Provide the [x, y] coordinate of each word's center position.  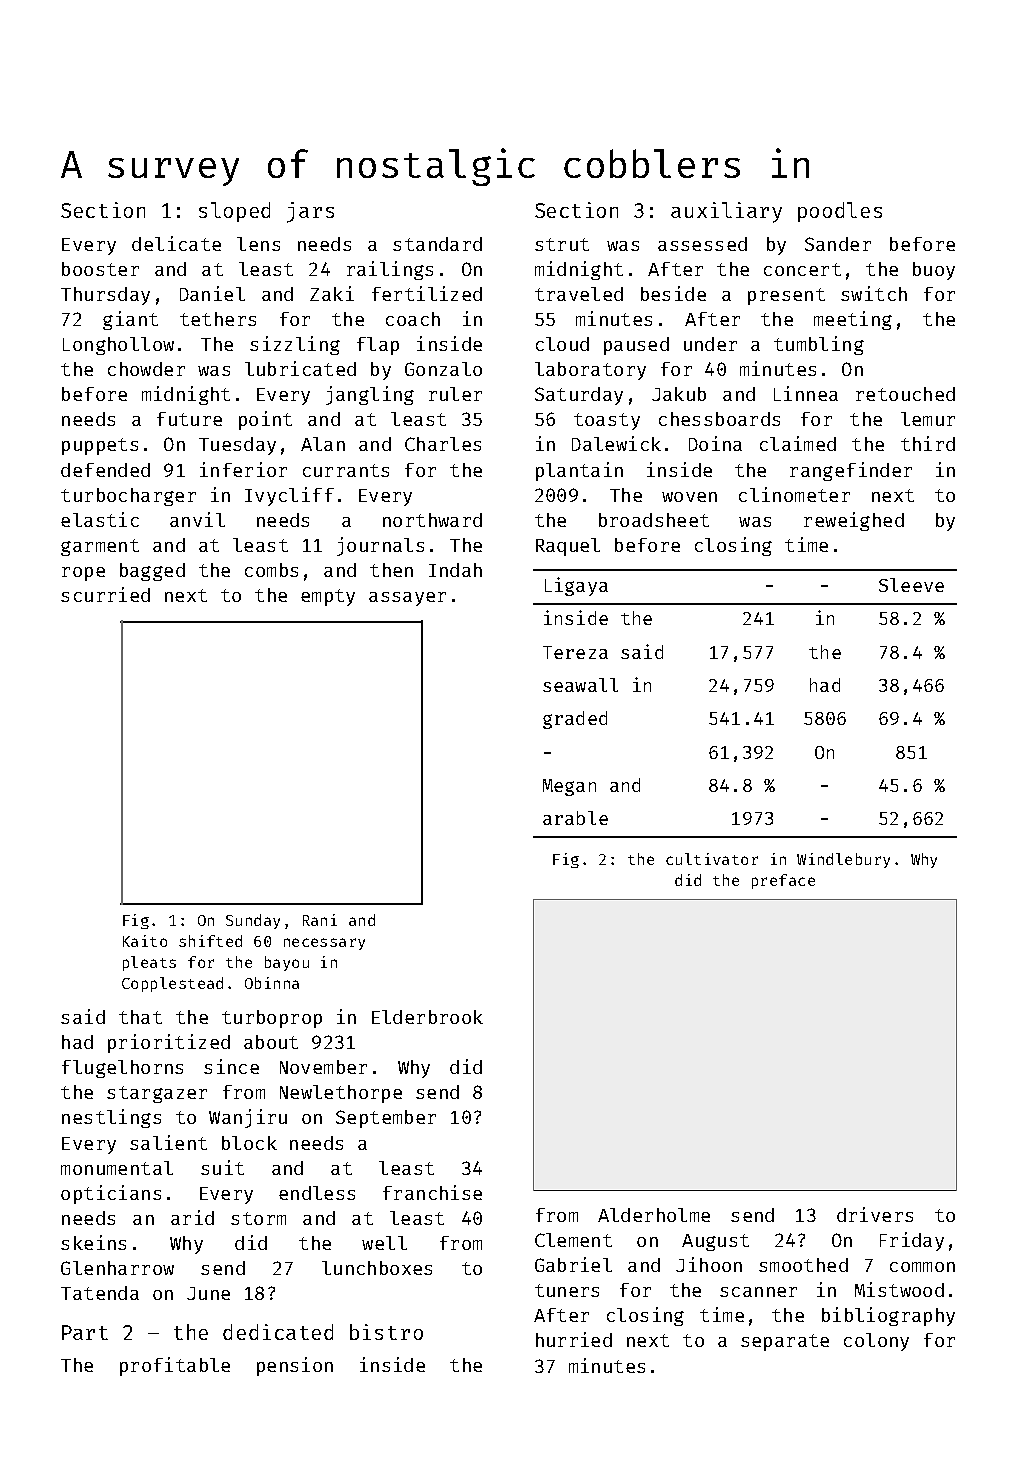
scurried [105, 594]
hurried [574, 1339]
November [323, 1067]
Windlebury [843, 860]
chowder [146, 369]
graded [575, 720]
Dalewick [616, 443]
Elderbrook [427, 1017]
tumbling [819, 345]
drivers [875, 1214]
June [208, 1293]
